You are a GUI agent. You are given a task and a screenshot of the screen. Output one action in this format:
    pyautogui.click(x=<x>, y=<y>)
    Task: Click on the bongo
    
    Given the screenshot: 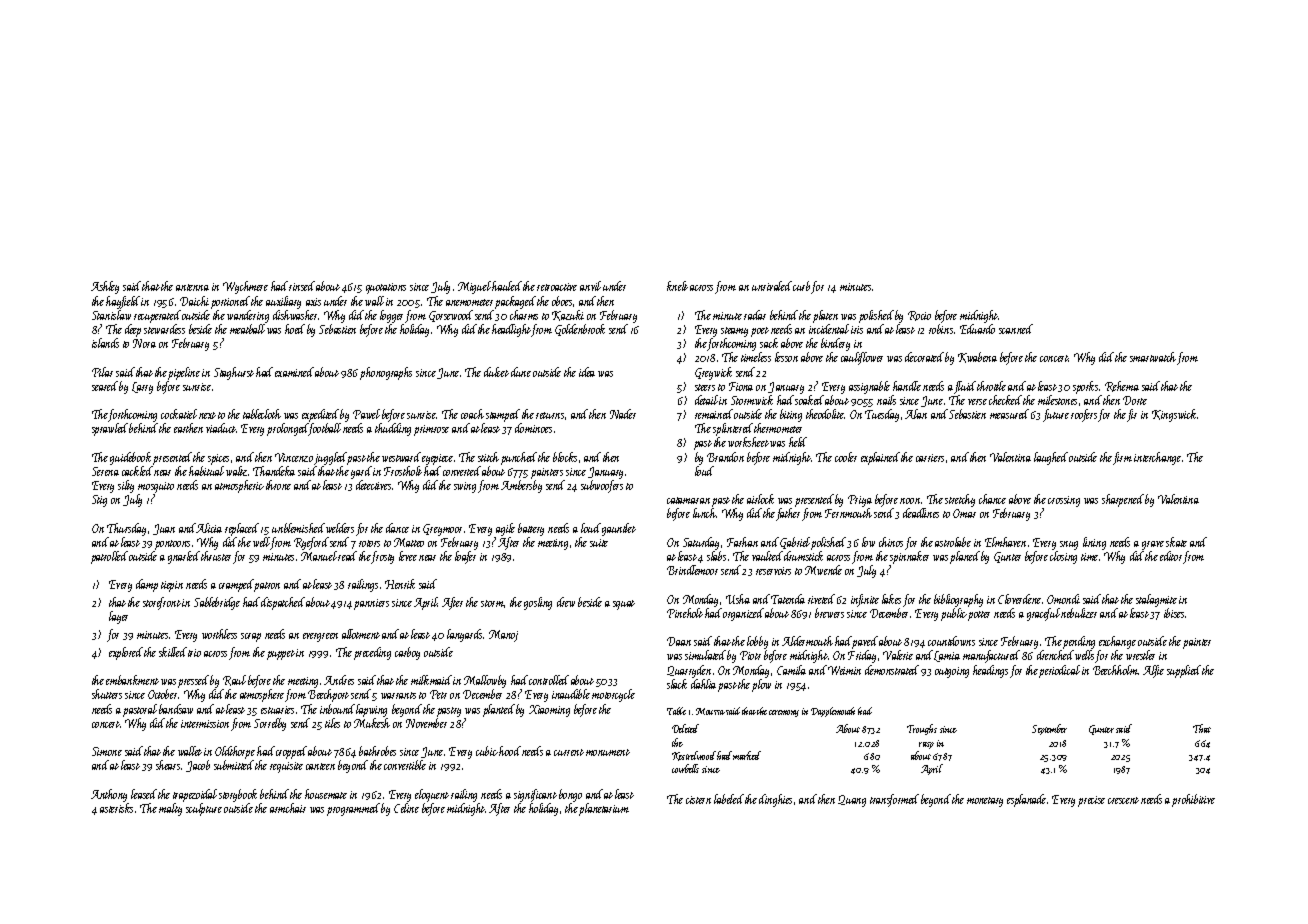 What is the action you would take?
    pyautogui.click(x=570, y=795)
